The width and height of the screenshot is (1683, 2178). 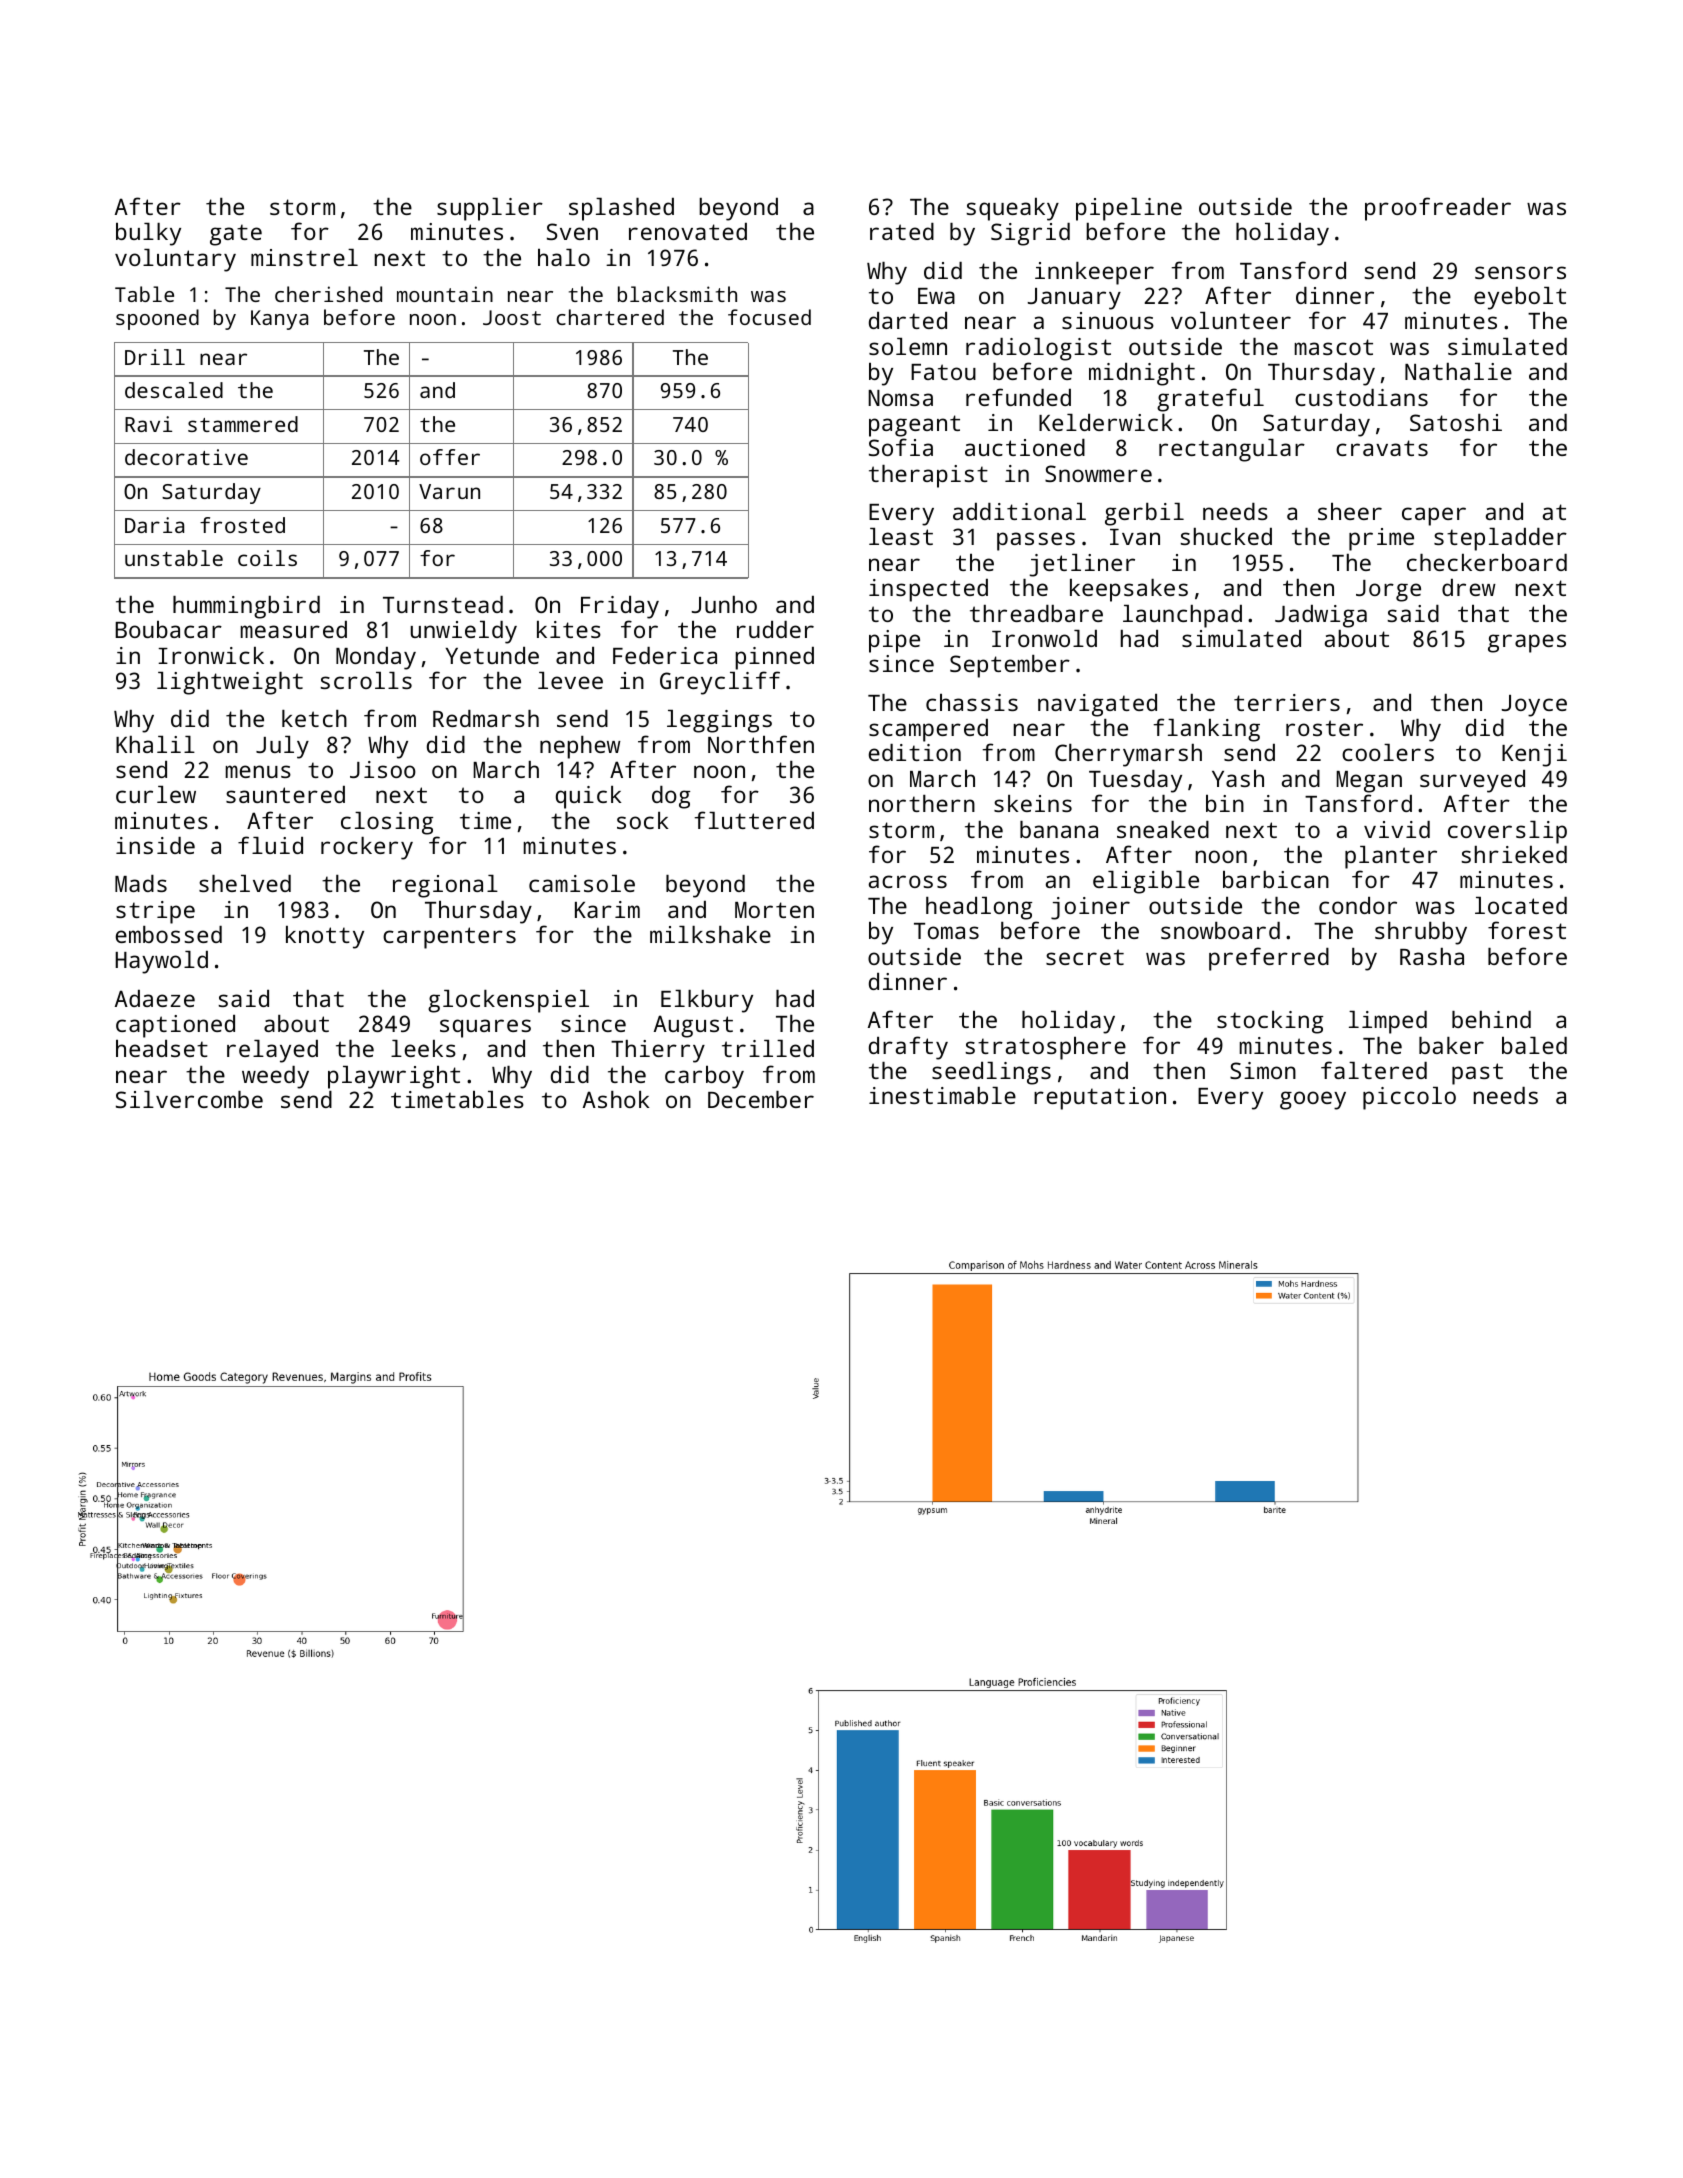 What do you see at coordinates (1500, 539) in the screenshot?
I see `stepladder` at bounding box center [1500, 539].
